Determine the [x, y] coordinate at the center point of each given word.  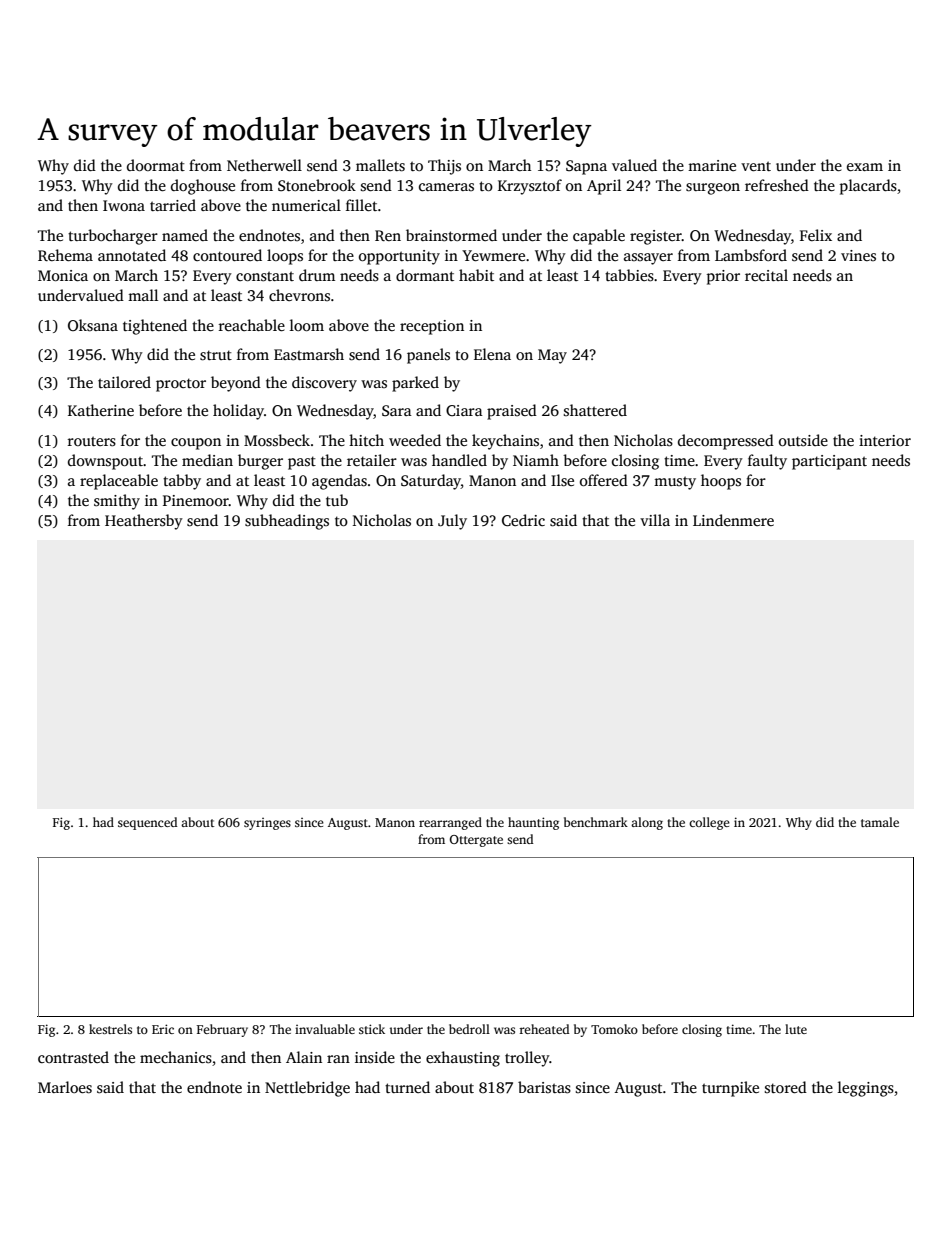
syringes [267, 824]
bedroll [469, 1029]
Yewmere [493, 255]
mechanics [176, 1057]
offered [604, 480]
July [452, 522]
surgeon [713, 189]
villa [655, 520]
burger [260, 462]
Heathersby [144, 522]
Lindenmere [733, 520]
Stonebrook [317, 185]
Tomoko [614, 1029]
